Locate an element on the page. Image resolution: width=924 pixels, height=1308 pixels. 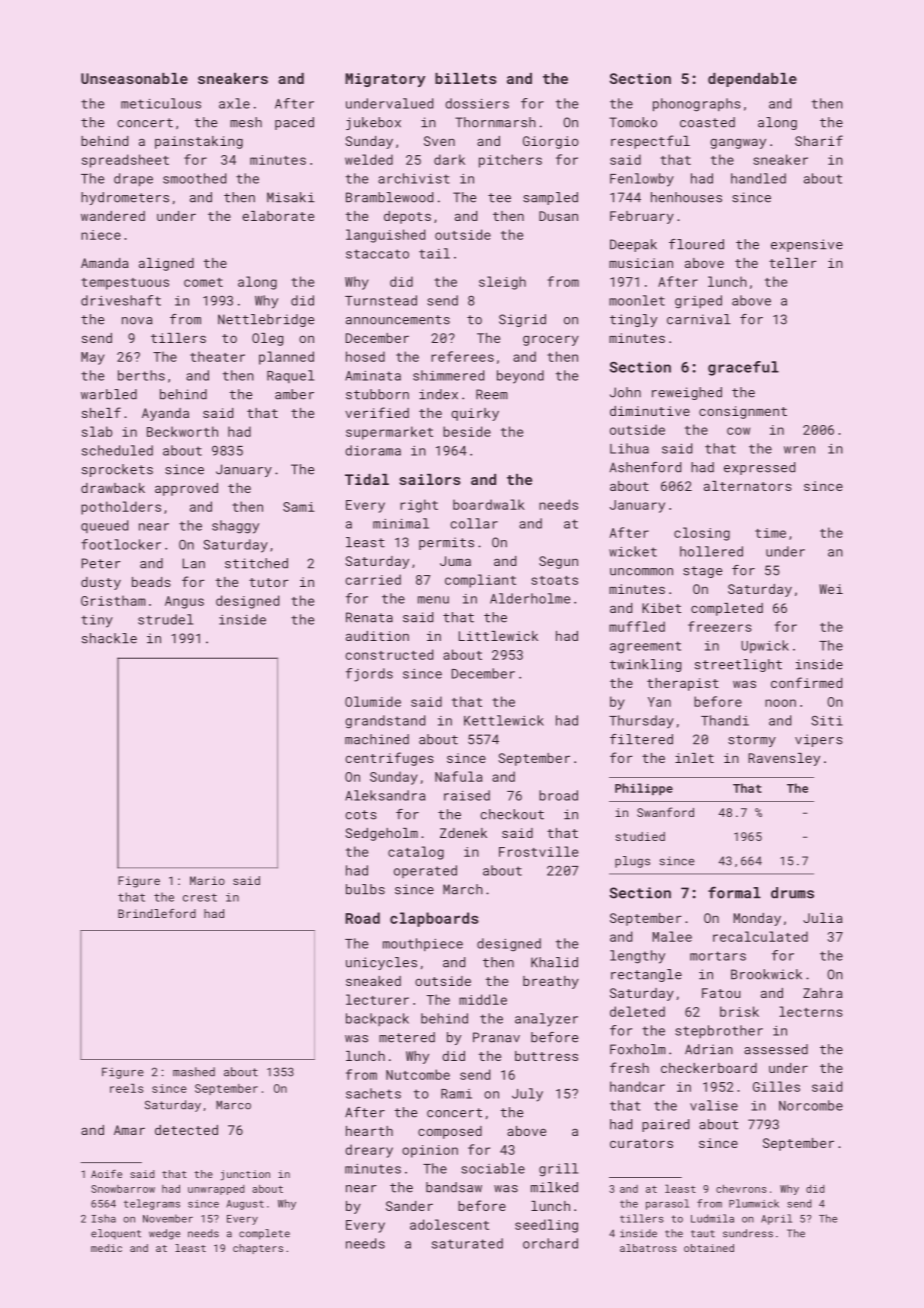
freezers is located at coordinates (720, 626).
